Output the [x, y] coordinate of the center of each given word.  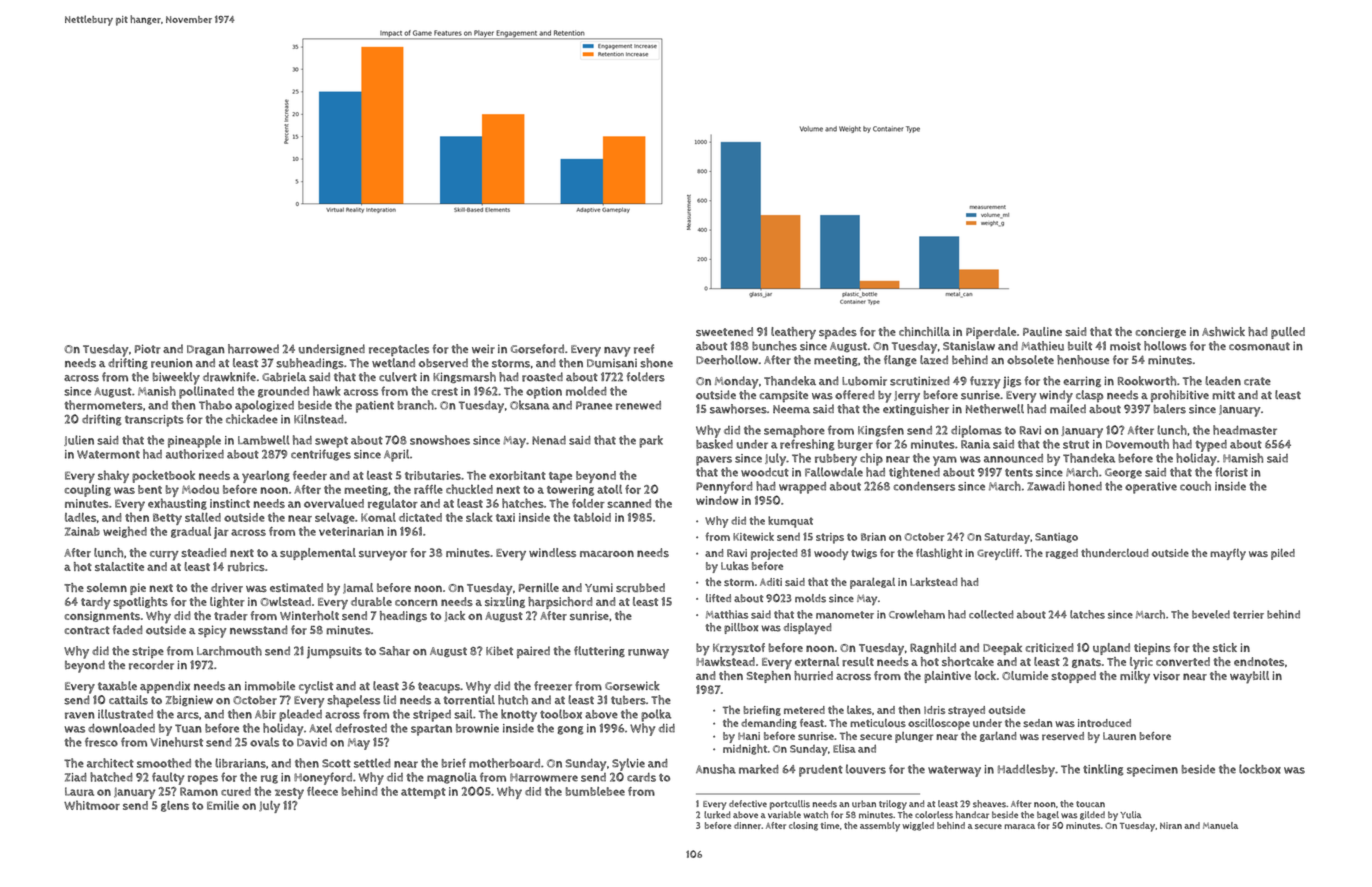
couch [1195, 486]
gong [570, 730]
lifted [718, 598]
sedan [1037, 723]
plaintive [947, 677]
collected [991, 614]
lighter [227, 602]
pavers [714, 461]
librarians [240, 763]
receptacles [399, 350]
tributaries [433, 475]
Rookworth [1147, 381]
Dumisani [612, 363]
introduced [1104, 723]
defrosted [361, 728]
